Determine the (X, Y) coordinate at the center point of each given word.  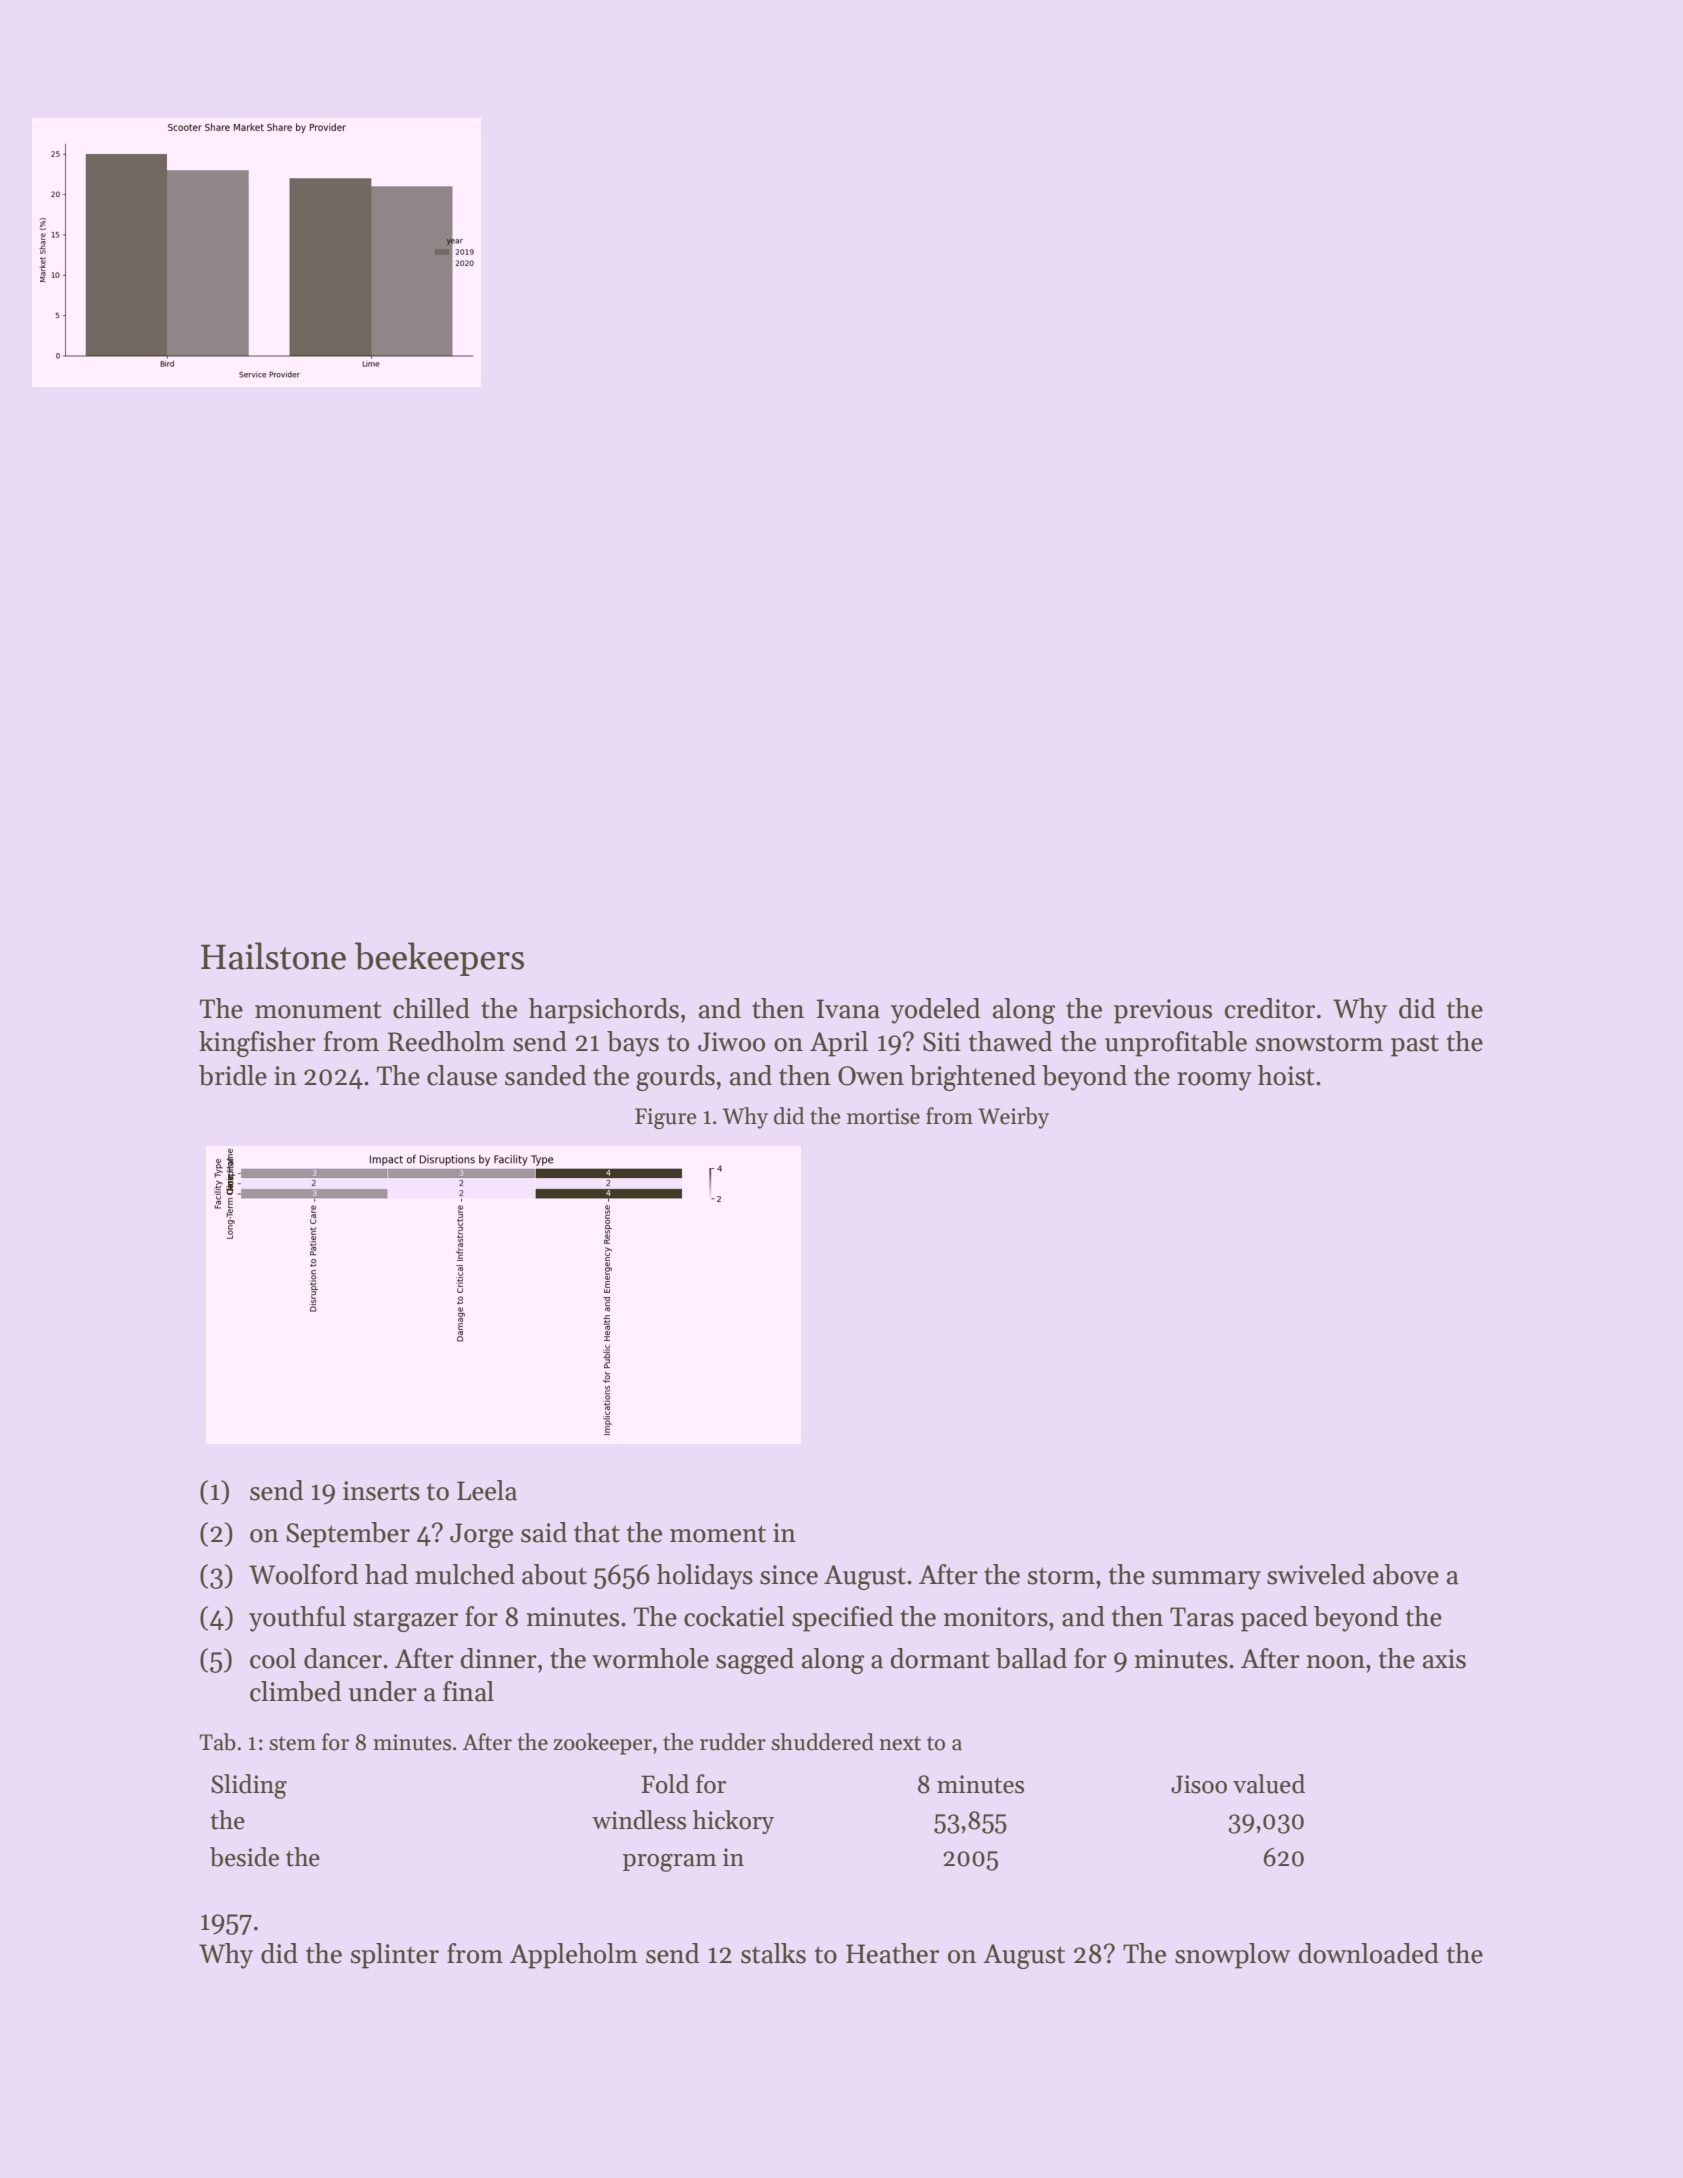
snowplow (1232, 1956)
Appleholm (574, 1956)
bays (633, 1044)
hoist (1286, 1075)
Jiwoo (731, 1042)
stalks (773, 1953)
